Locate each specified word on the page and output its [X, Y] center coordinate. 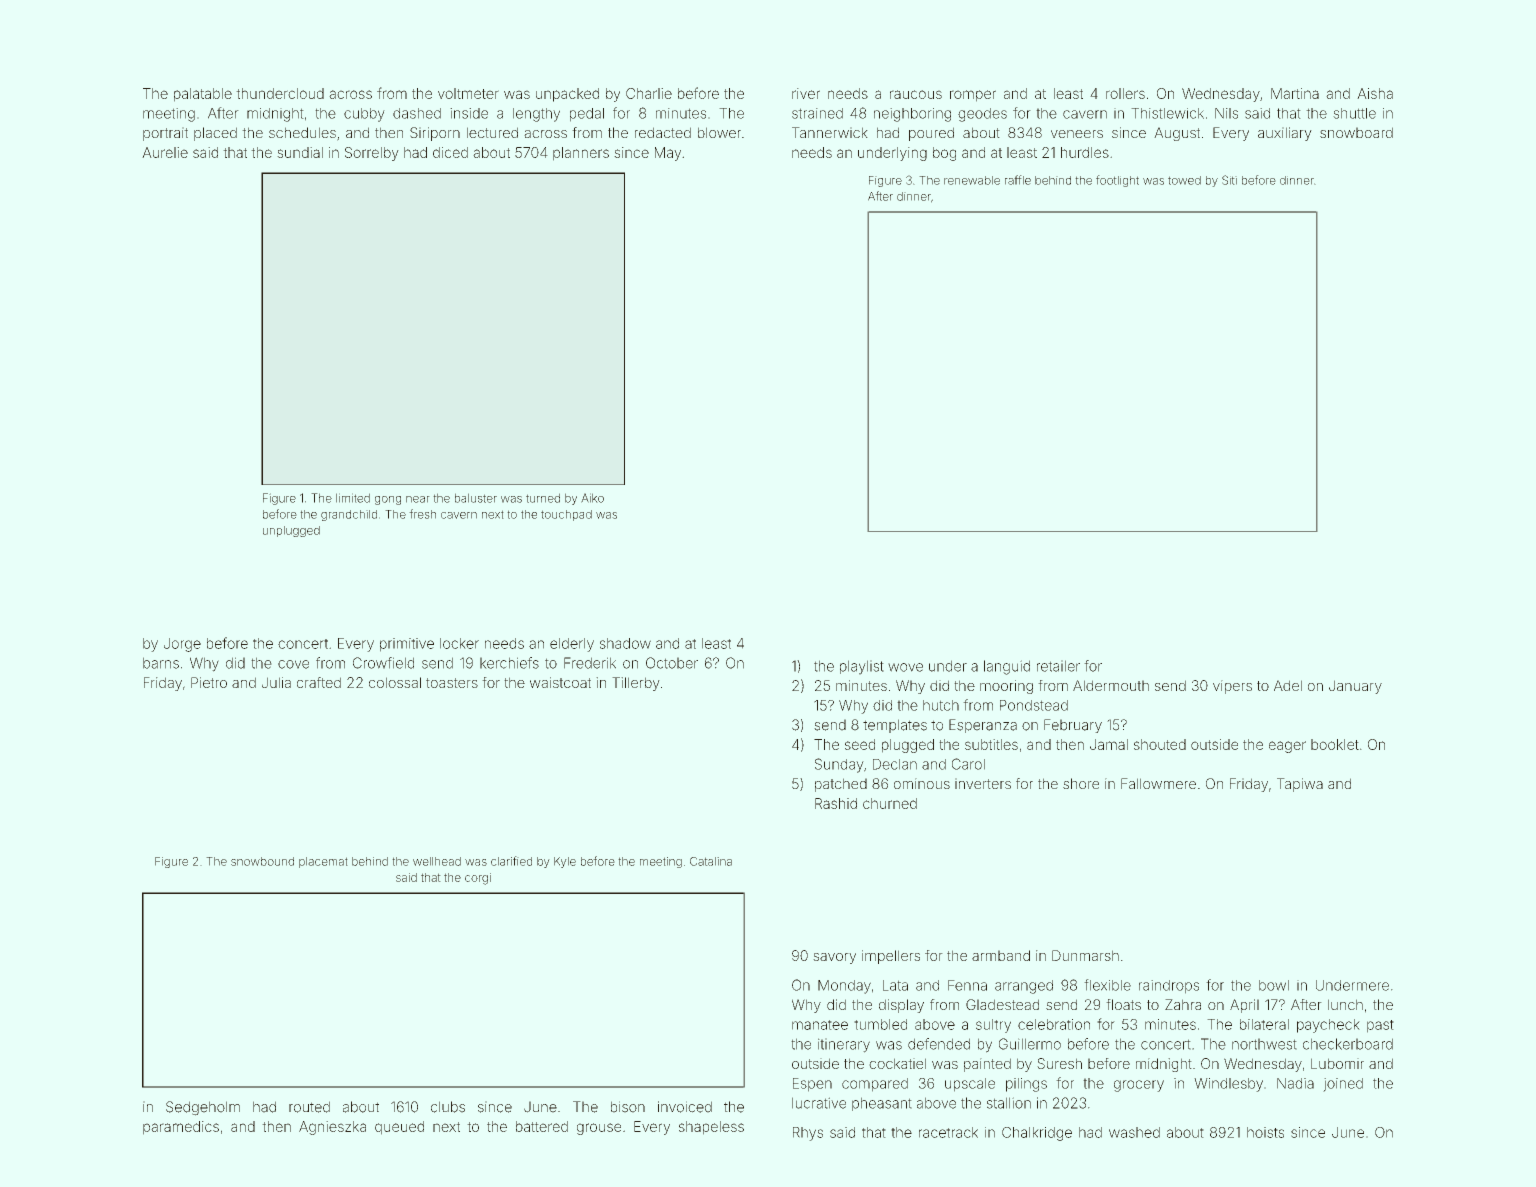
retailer [1058, 666]
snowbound [262, 861]
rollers [1125, 93]
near [418, 499]
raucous [916, 94]
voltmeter [468, 93]
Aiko [592, 498]
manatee [820, 1025]
